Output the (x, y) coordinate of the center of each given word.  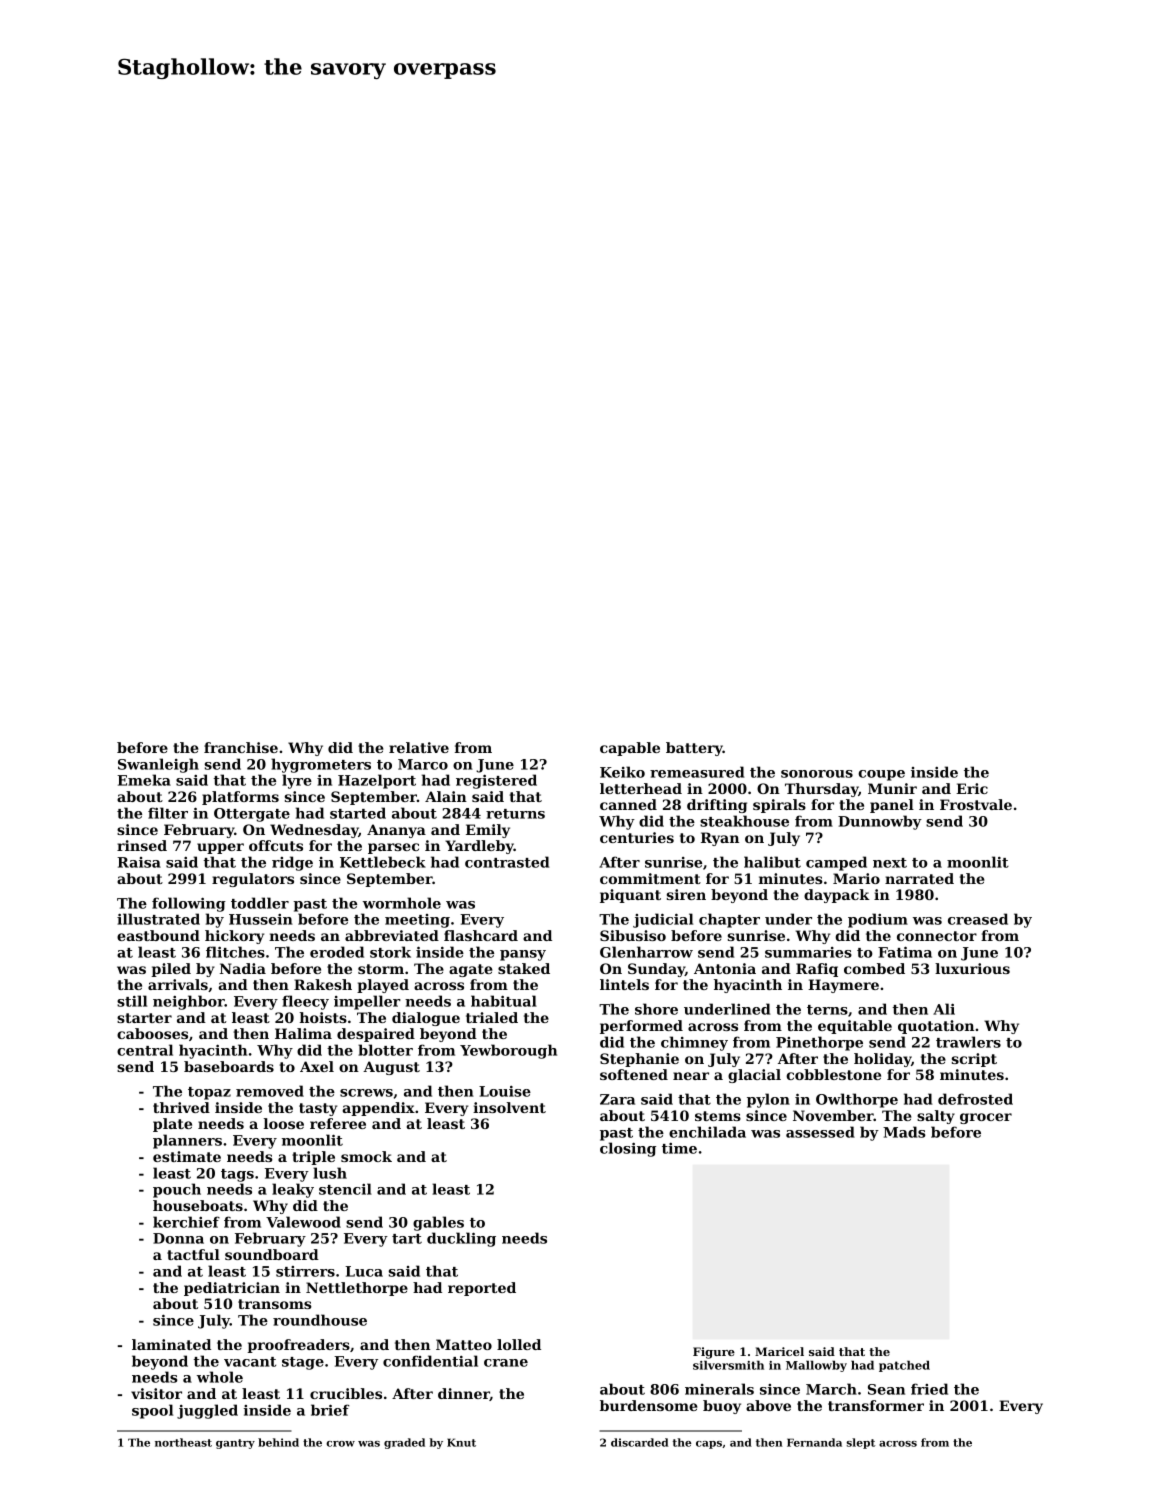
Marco (423, 764)
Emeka (144, 780)
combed (874, 968)
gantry (235, 1444)
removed (270, 1091)
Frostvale (976, 804)
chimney (694, 1043)
